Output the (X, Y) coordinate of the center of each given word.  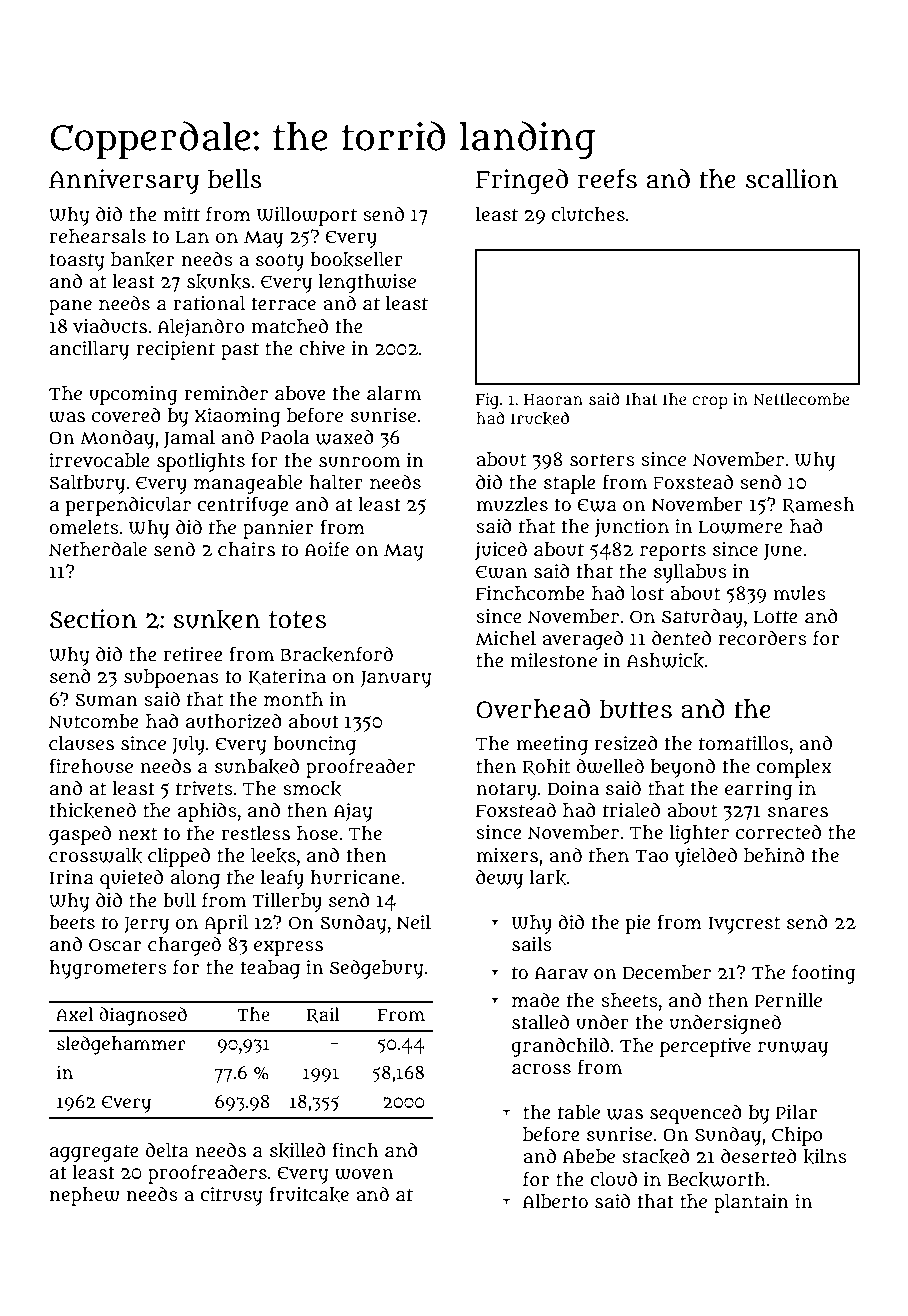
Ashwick (665, 661)
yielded (706, 857)
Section (93, 619)
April (226, 924)
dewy (499, 879)
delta (167, 1150)
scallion (792, 179)
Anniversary (124, 182)
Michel (505, 638)
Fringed (522, 181)
